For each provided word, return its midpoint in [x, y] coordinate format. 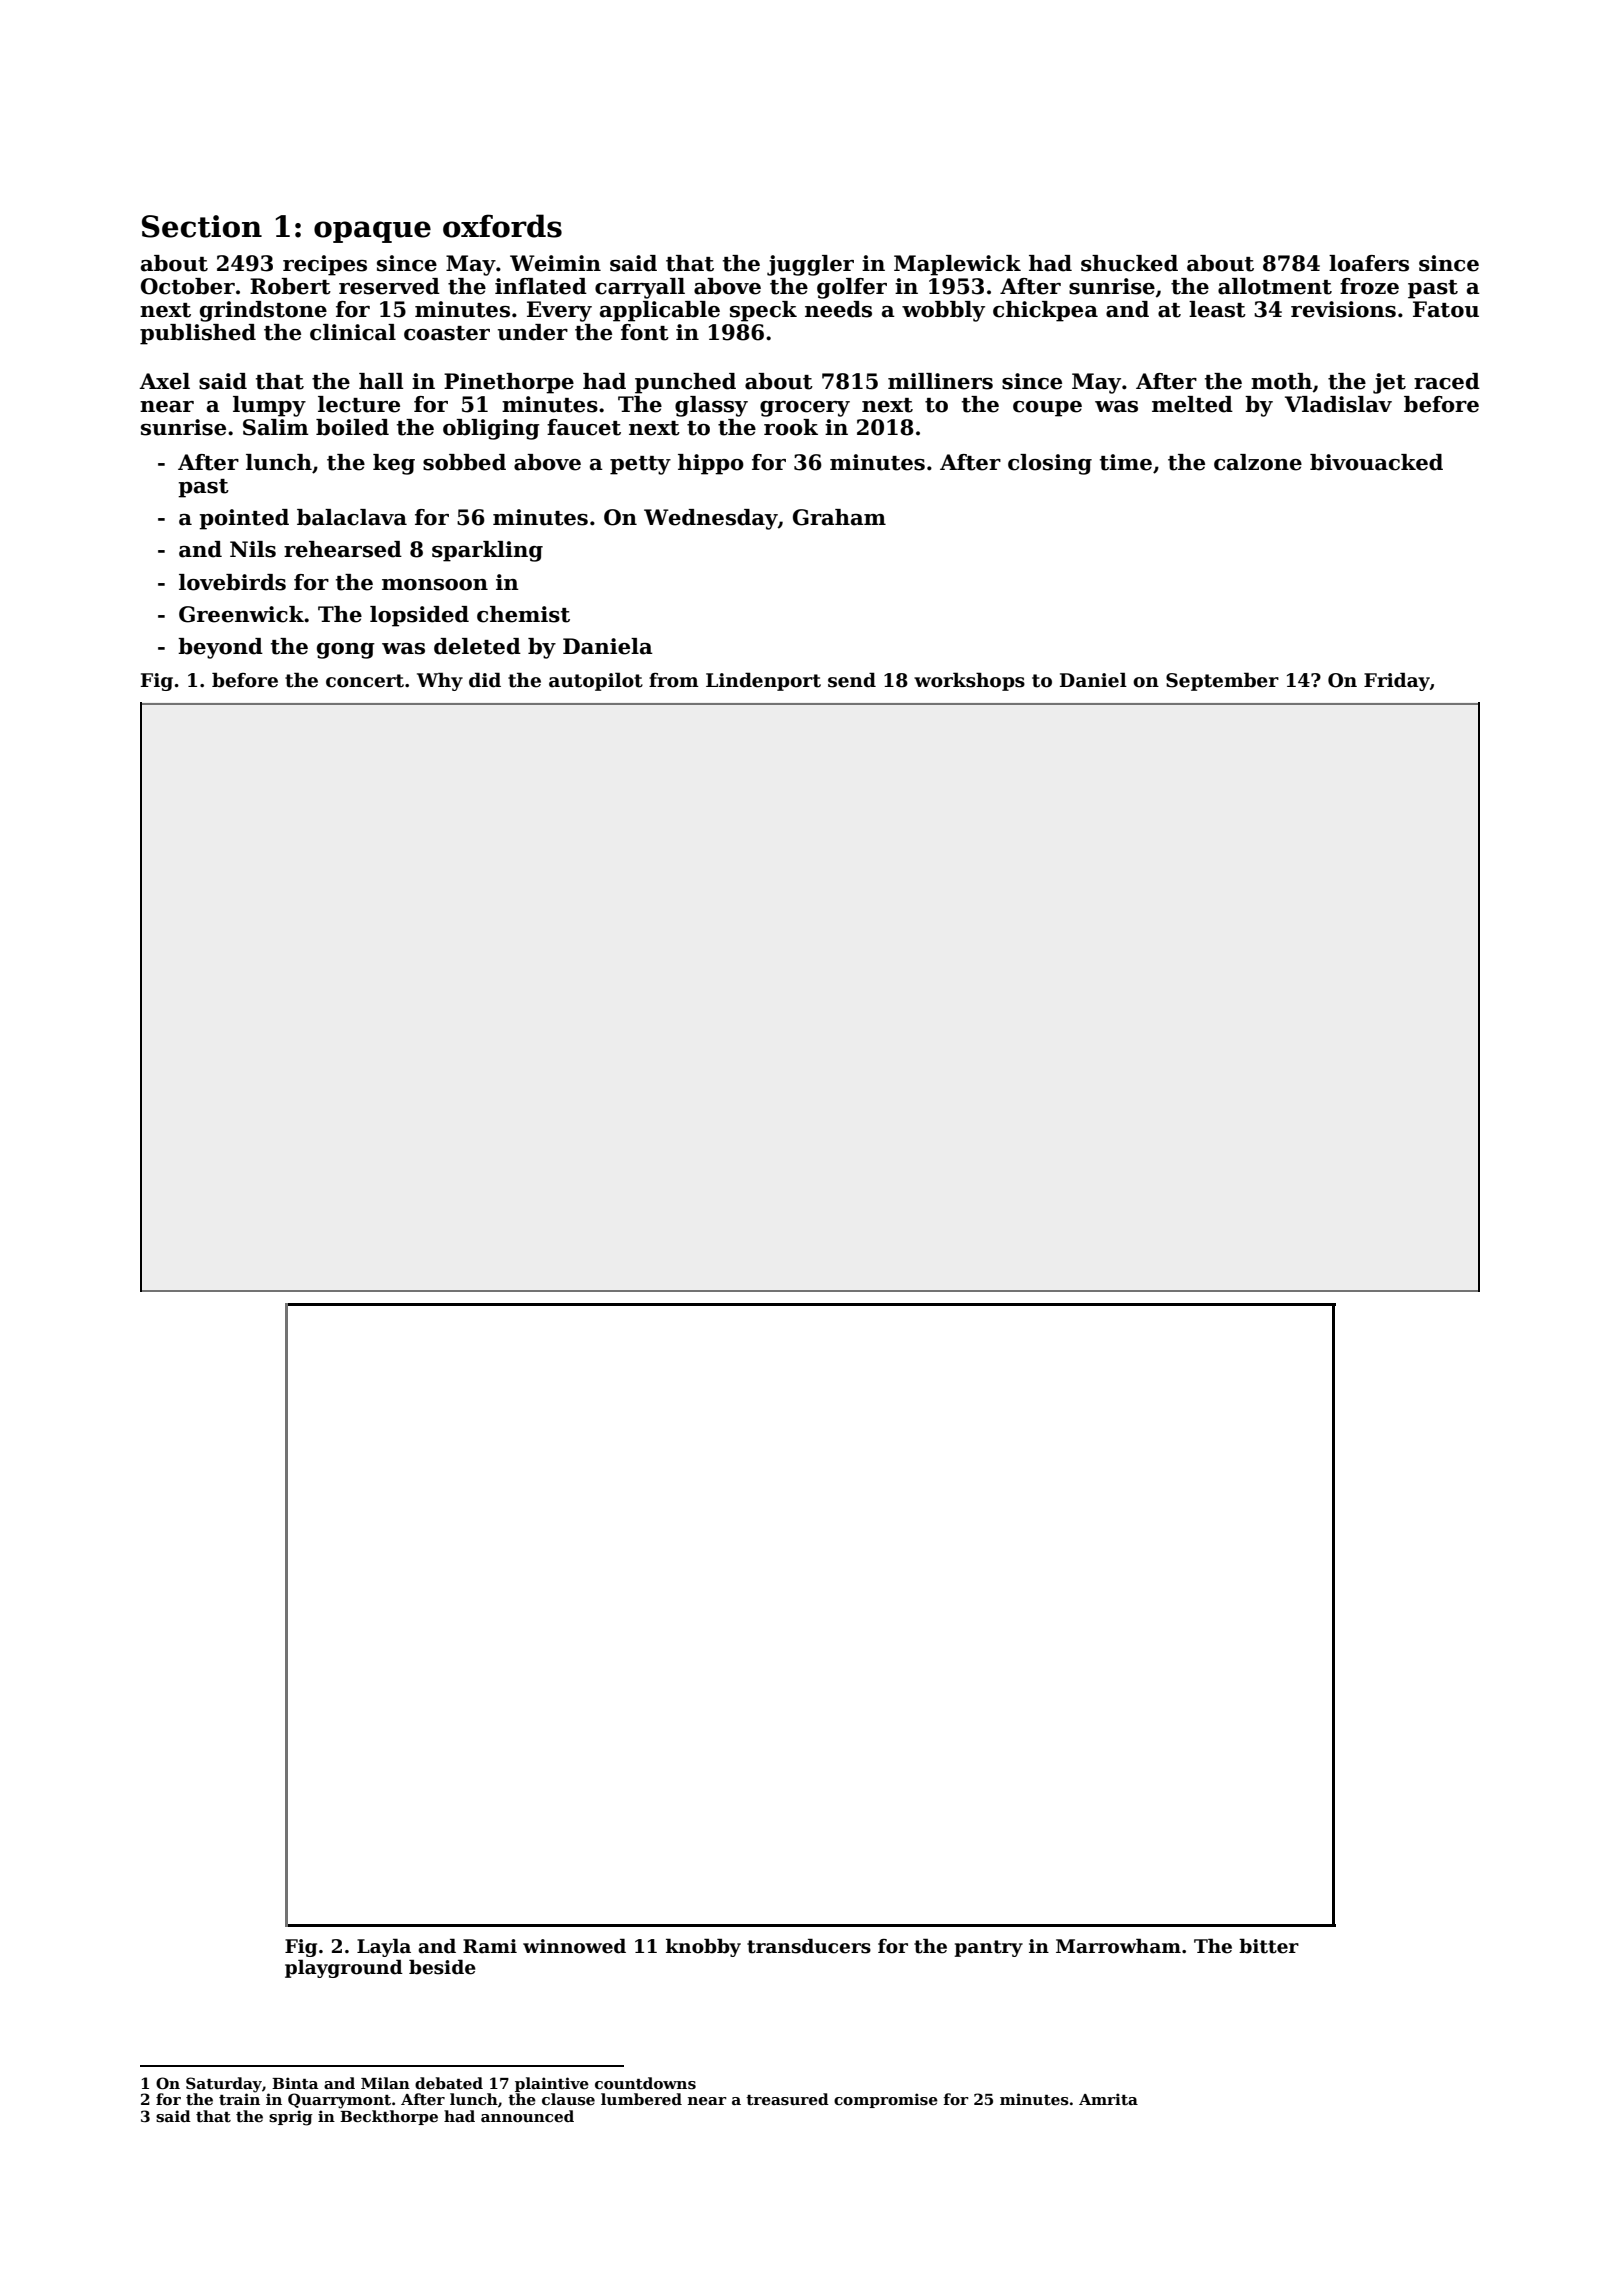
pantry [989, 1948]
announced [527, 2116]
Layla [384, 1947]
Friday [1397, 681]
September [1222, 681]
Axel [164, 381]
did [485, 680]
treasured [787, 2099]
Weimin [555, 263]
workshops [969, 681]
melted [1192, 404]
